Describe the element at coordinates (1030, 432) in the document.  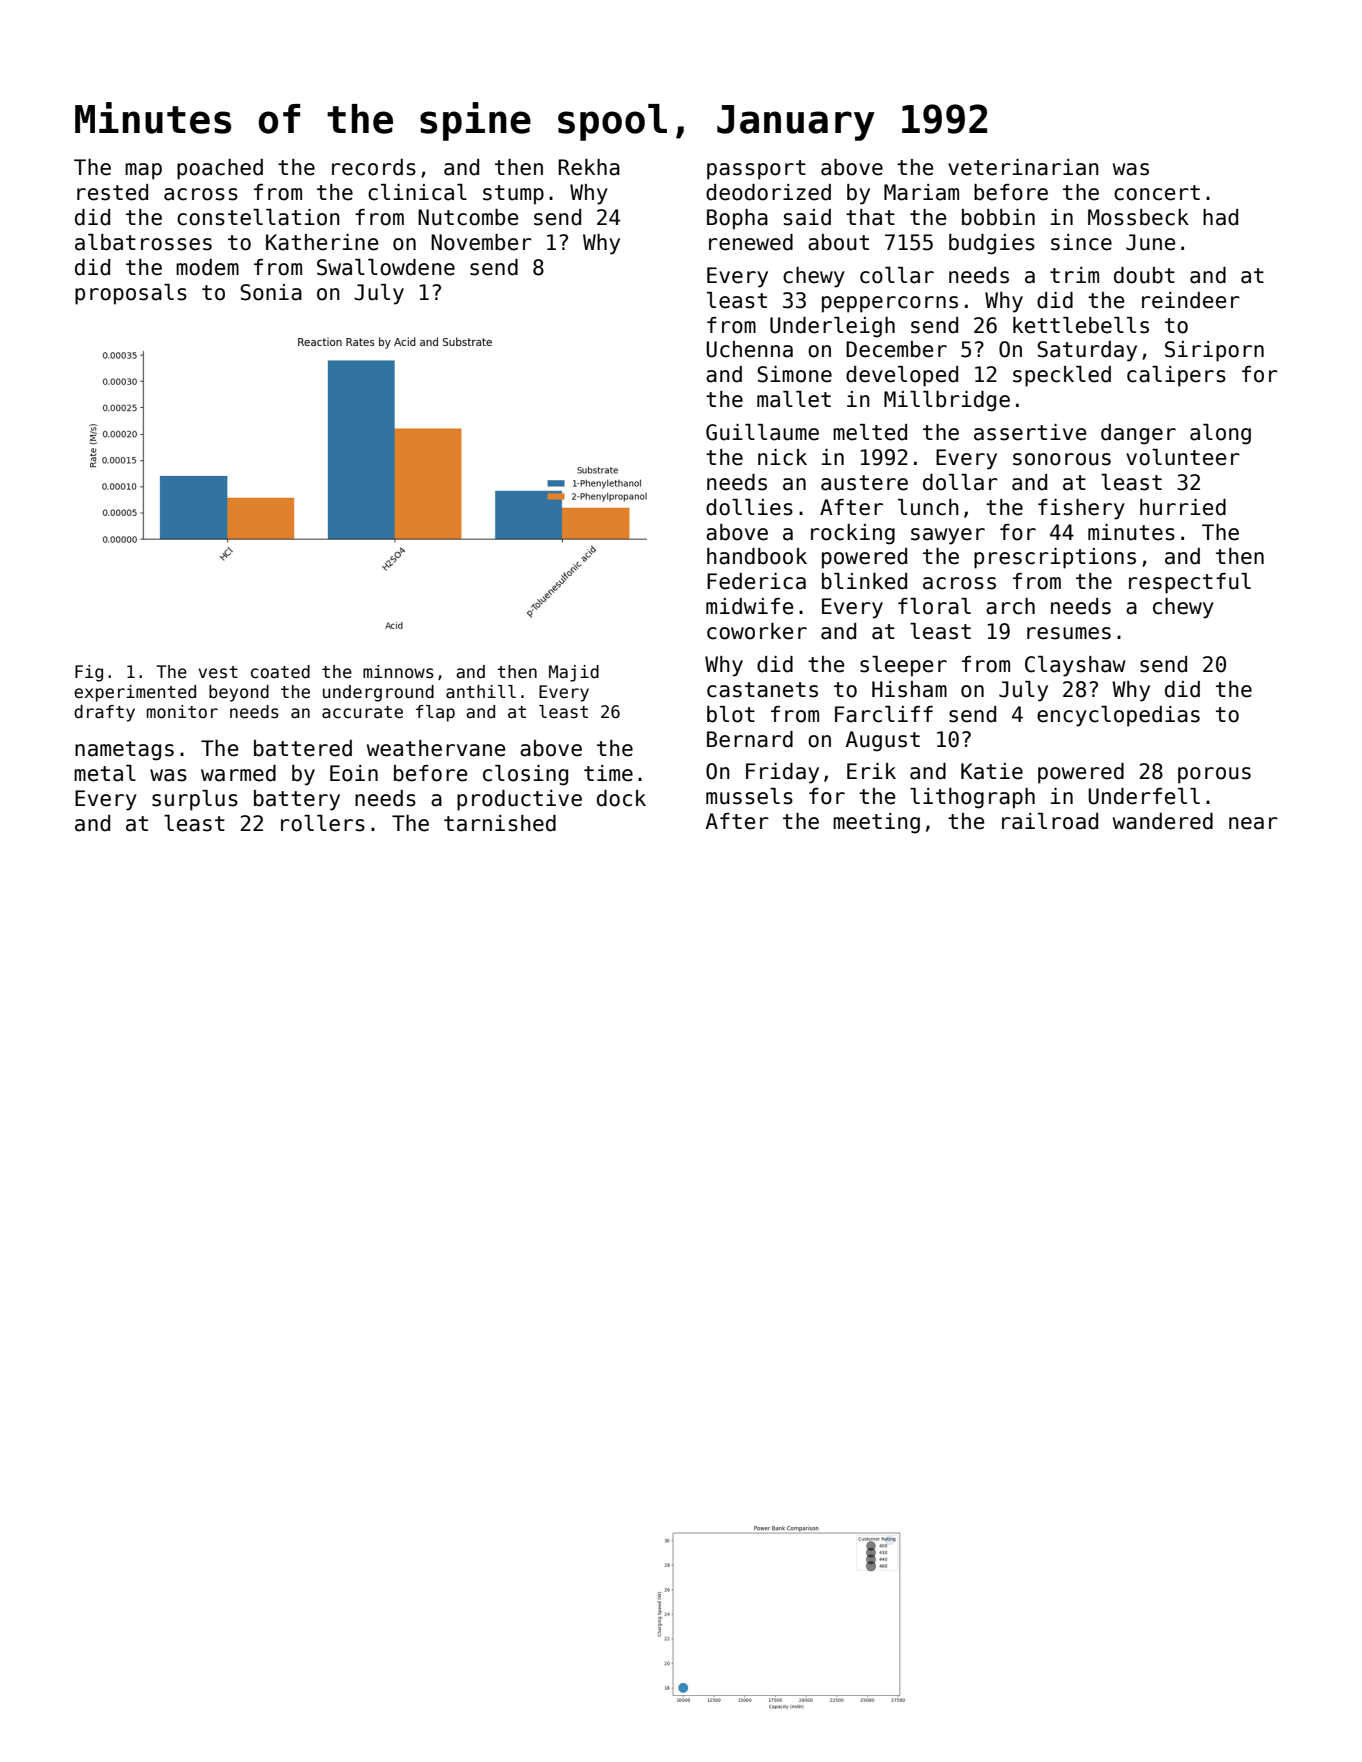
I see `assertive` at that location.
